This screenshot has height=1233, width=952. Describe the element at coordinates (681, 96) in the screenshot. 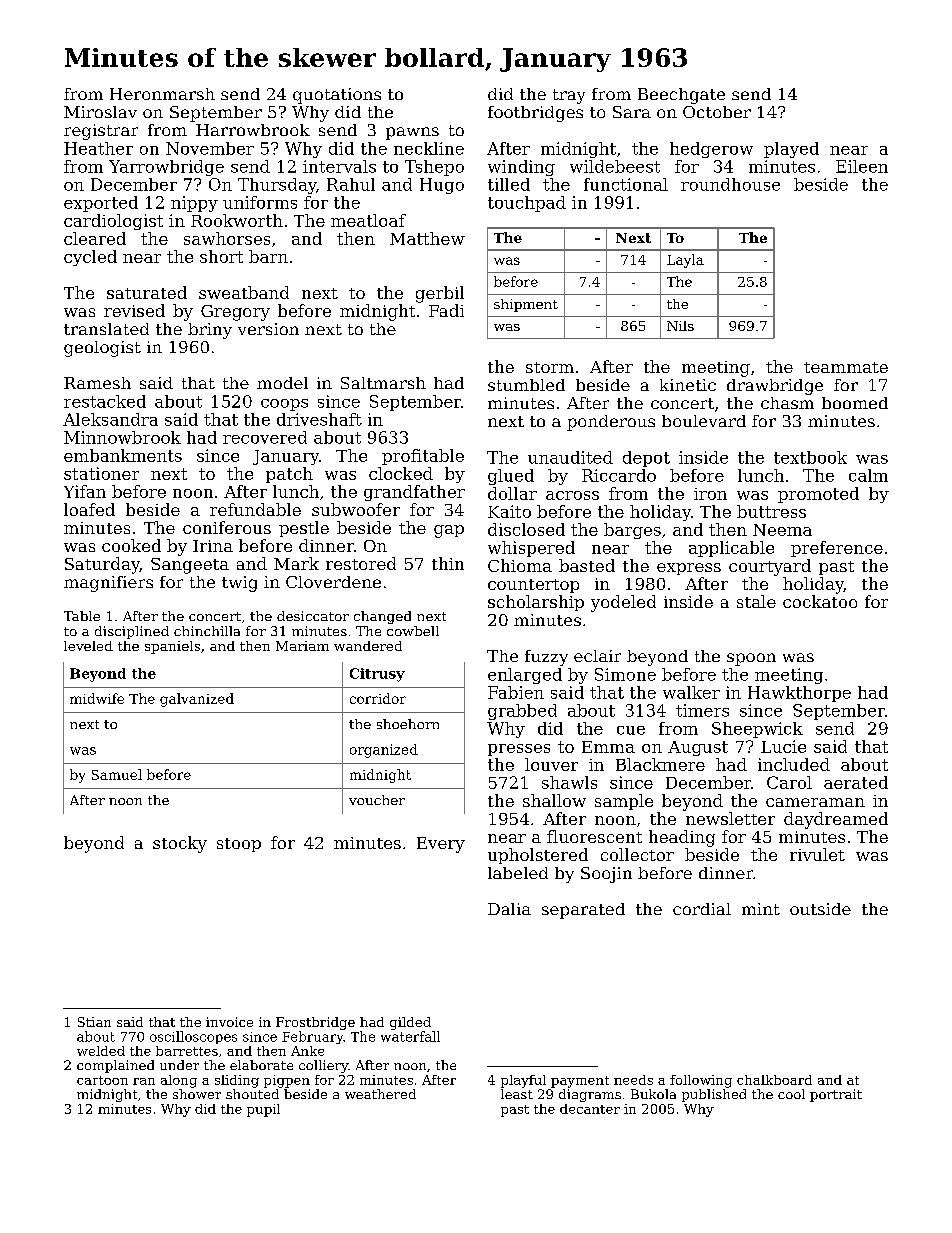

I see `Beechgate` at that location.
